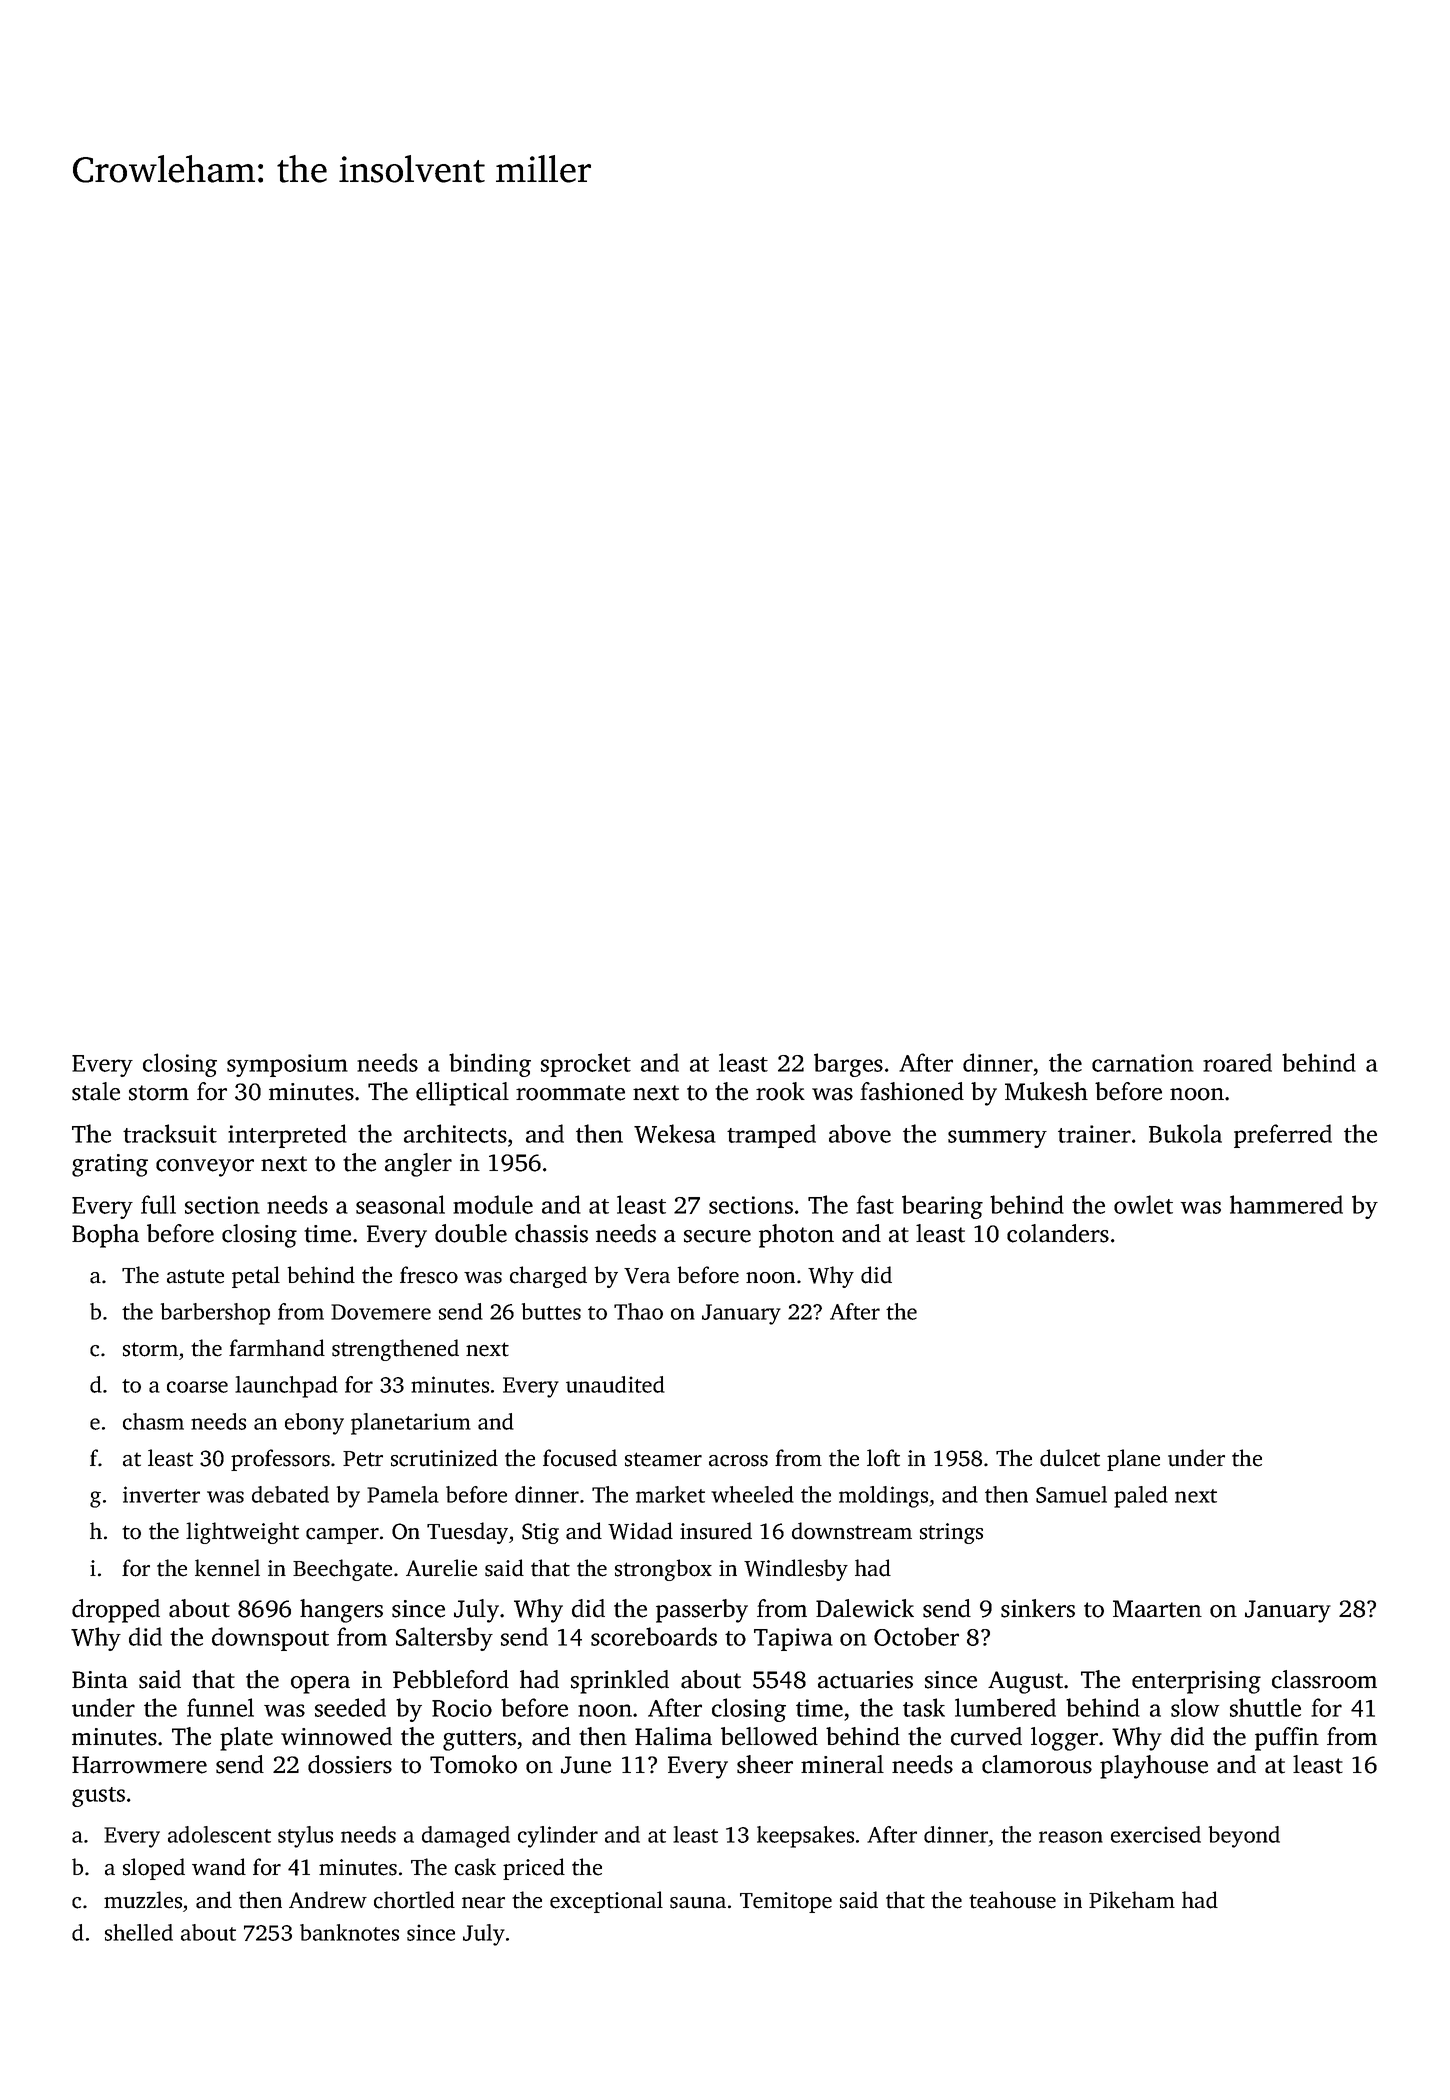 This screenshot has width=1450, height=2100. I want to click on enterprising, so click(1196, 1682).
